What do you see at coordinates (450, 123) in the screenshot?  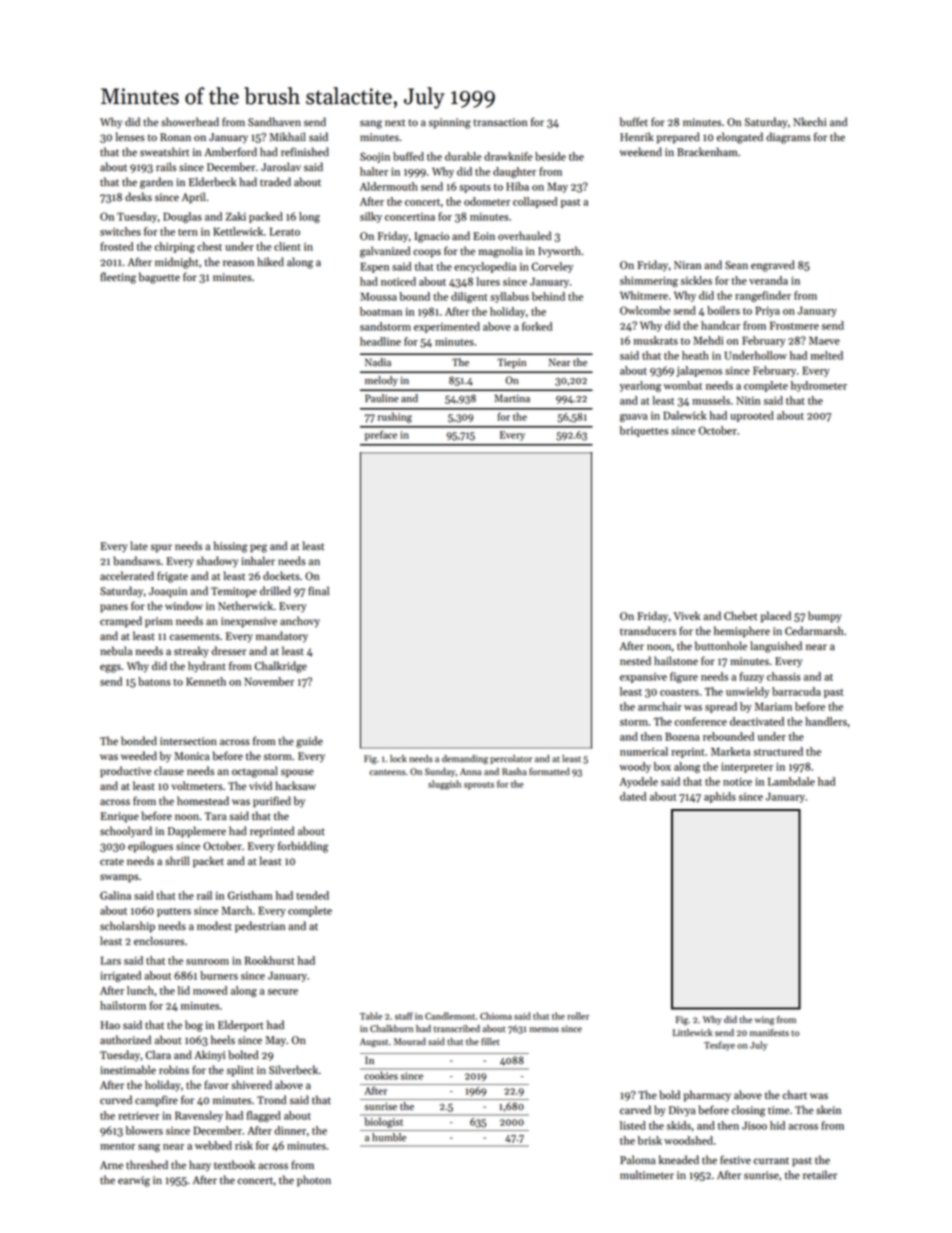 I see `spinning` at bounding box center [450, 123].
